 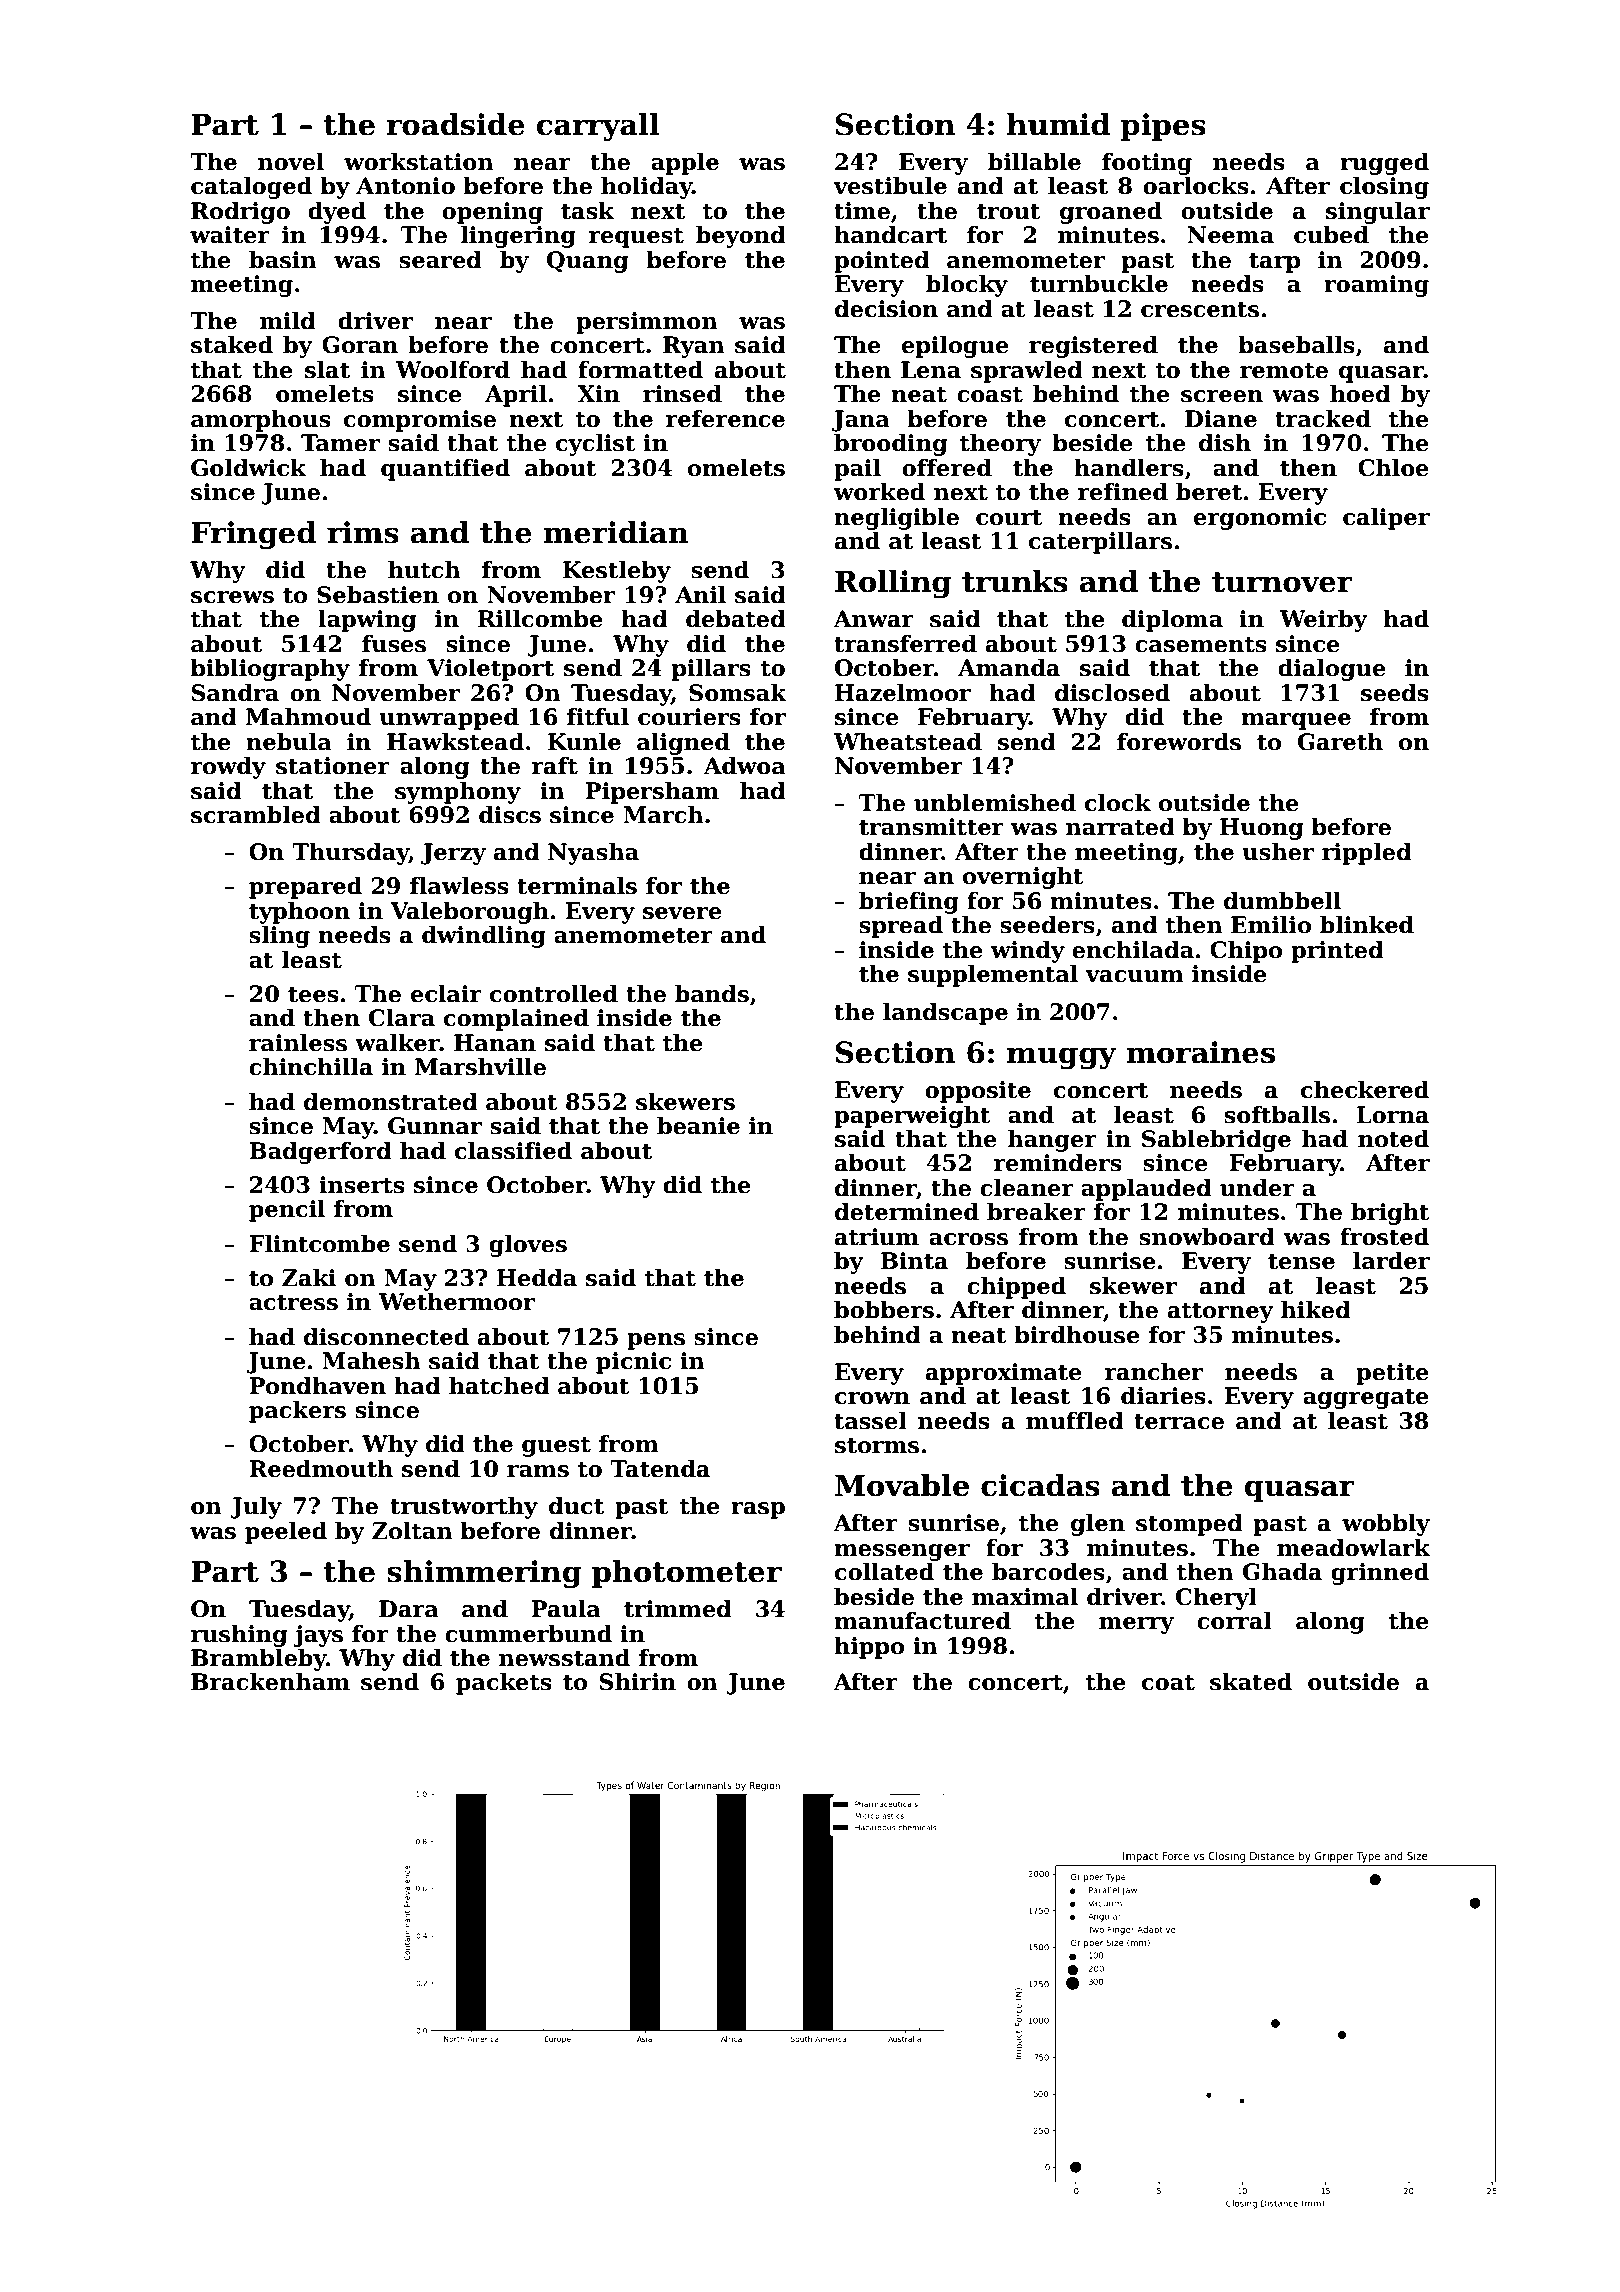 What do you see at coordinates (256, 815) in the image?
I see `scrambled` at bounding box center [256, 815].
